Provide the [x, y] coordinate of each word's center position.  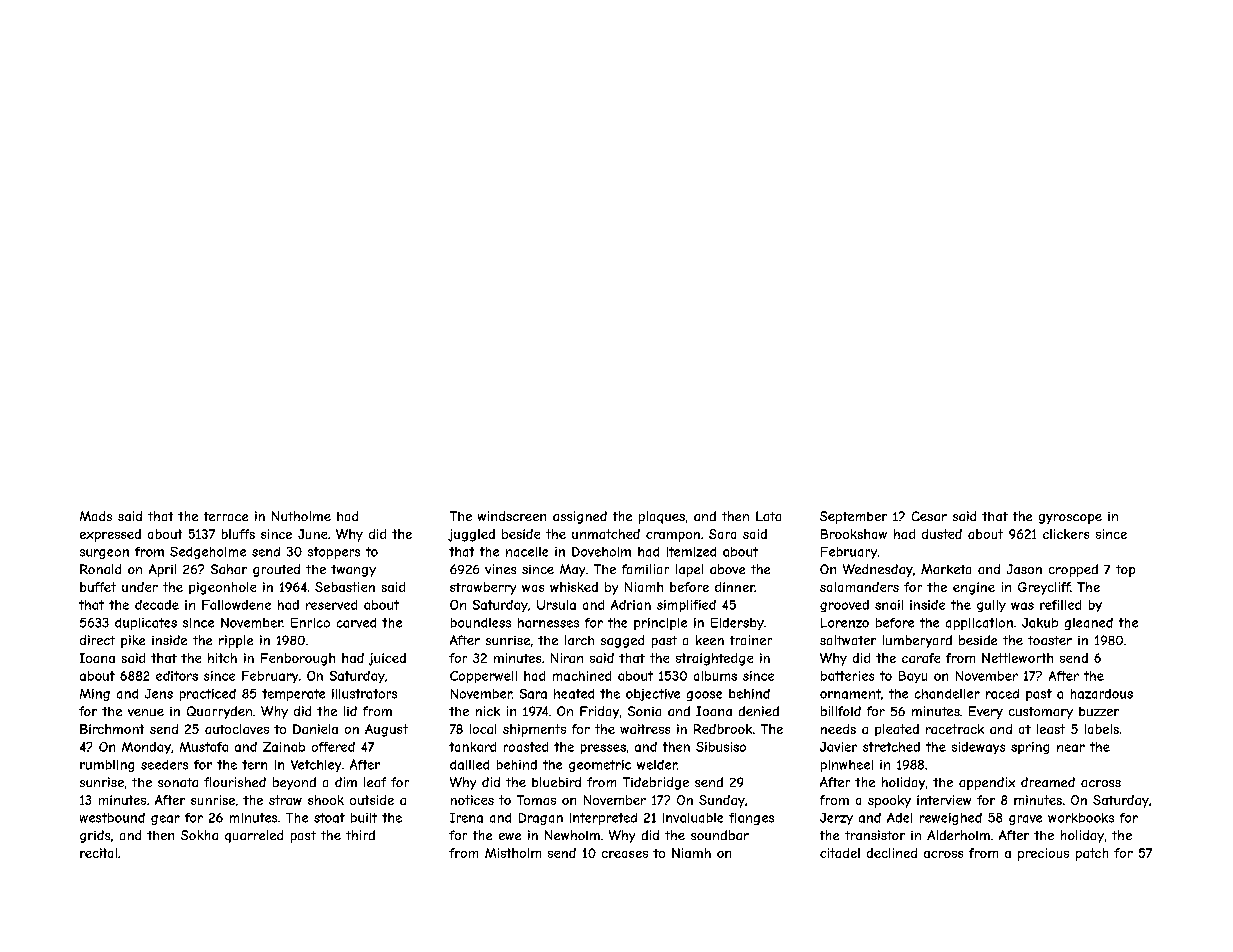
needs [838, 729]
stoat [329, 818]
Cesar [929, 516]
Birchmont [112, 729]
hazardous [1102, 694]
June [312, 534]
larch [579, 640]
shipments [534, 730]
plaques [662, 517]
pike [133, 641]
